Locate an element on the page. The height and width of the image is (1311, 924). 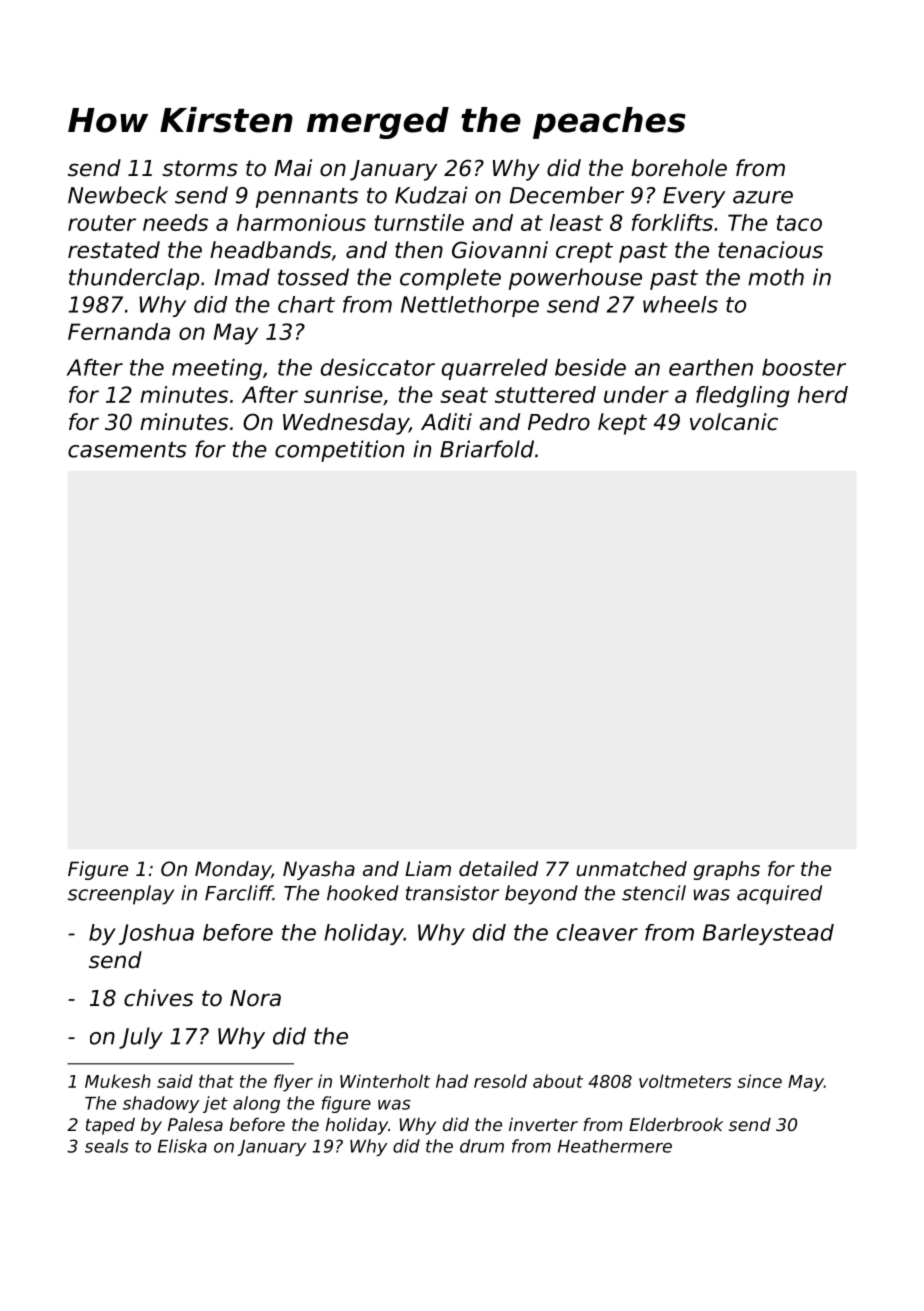
taco is located at coordinates (799, 223).
